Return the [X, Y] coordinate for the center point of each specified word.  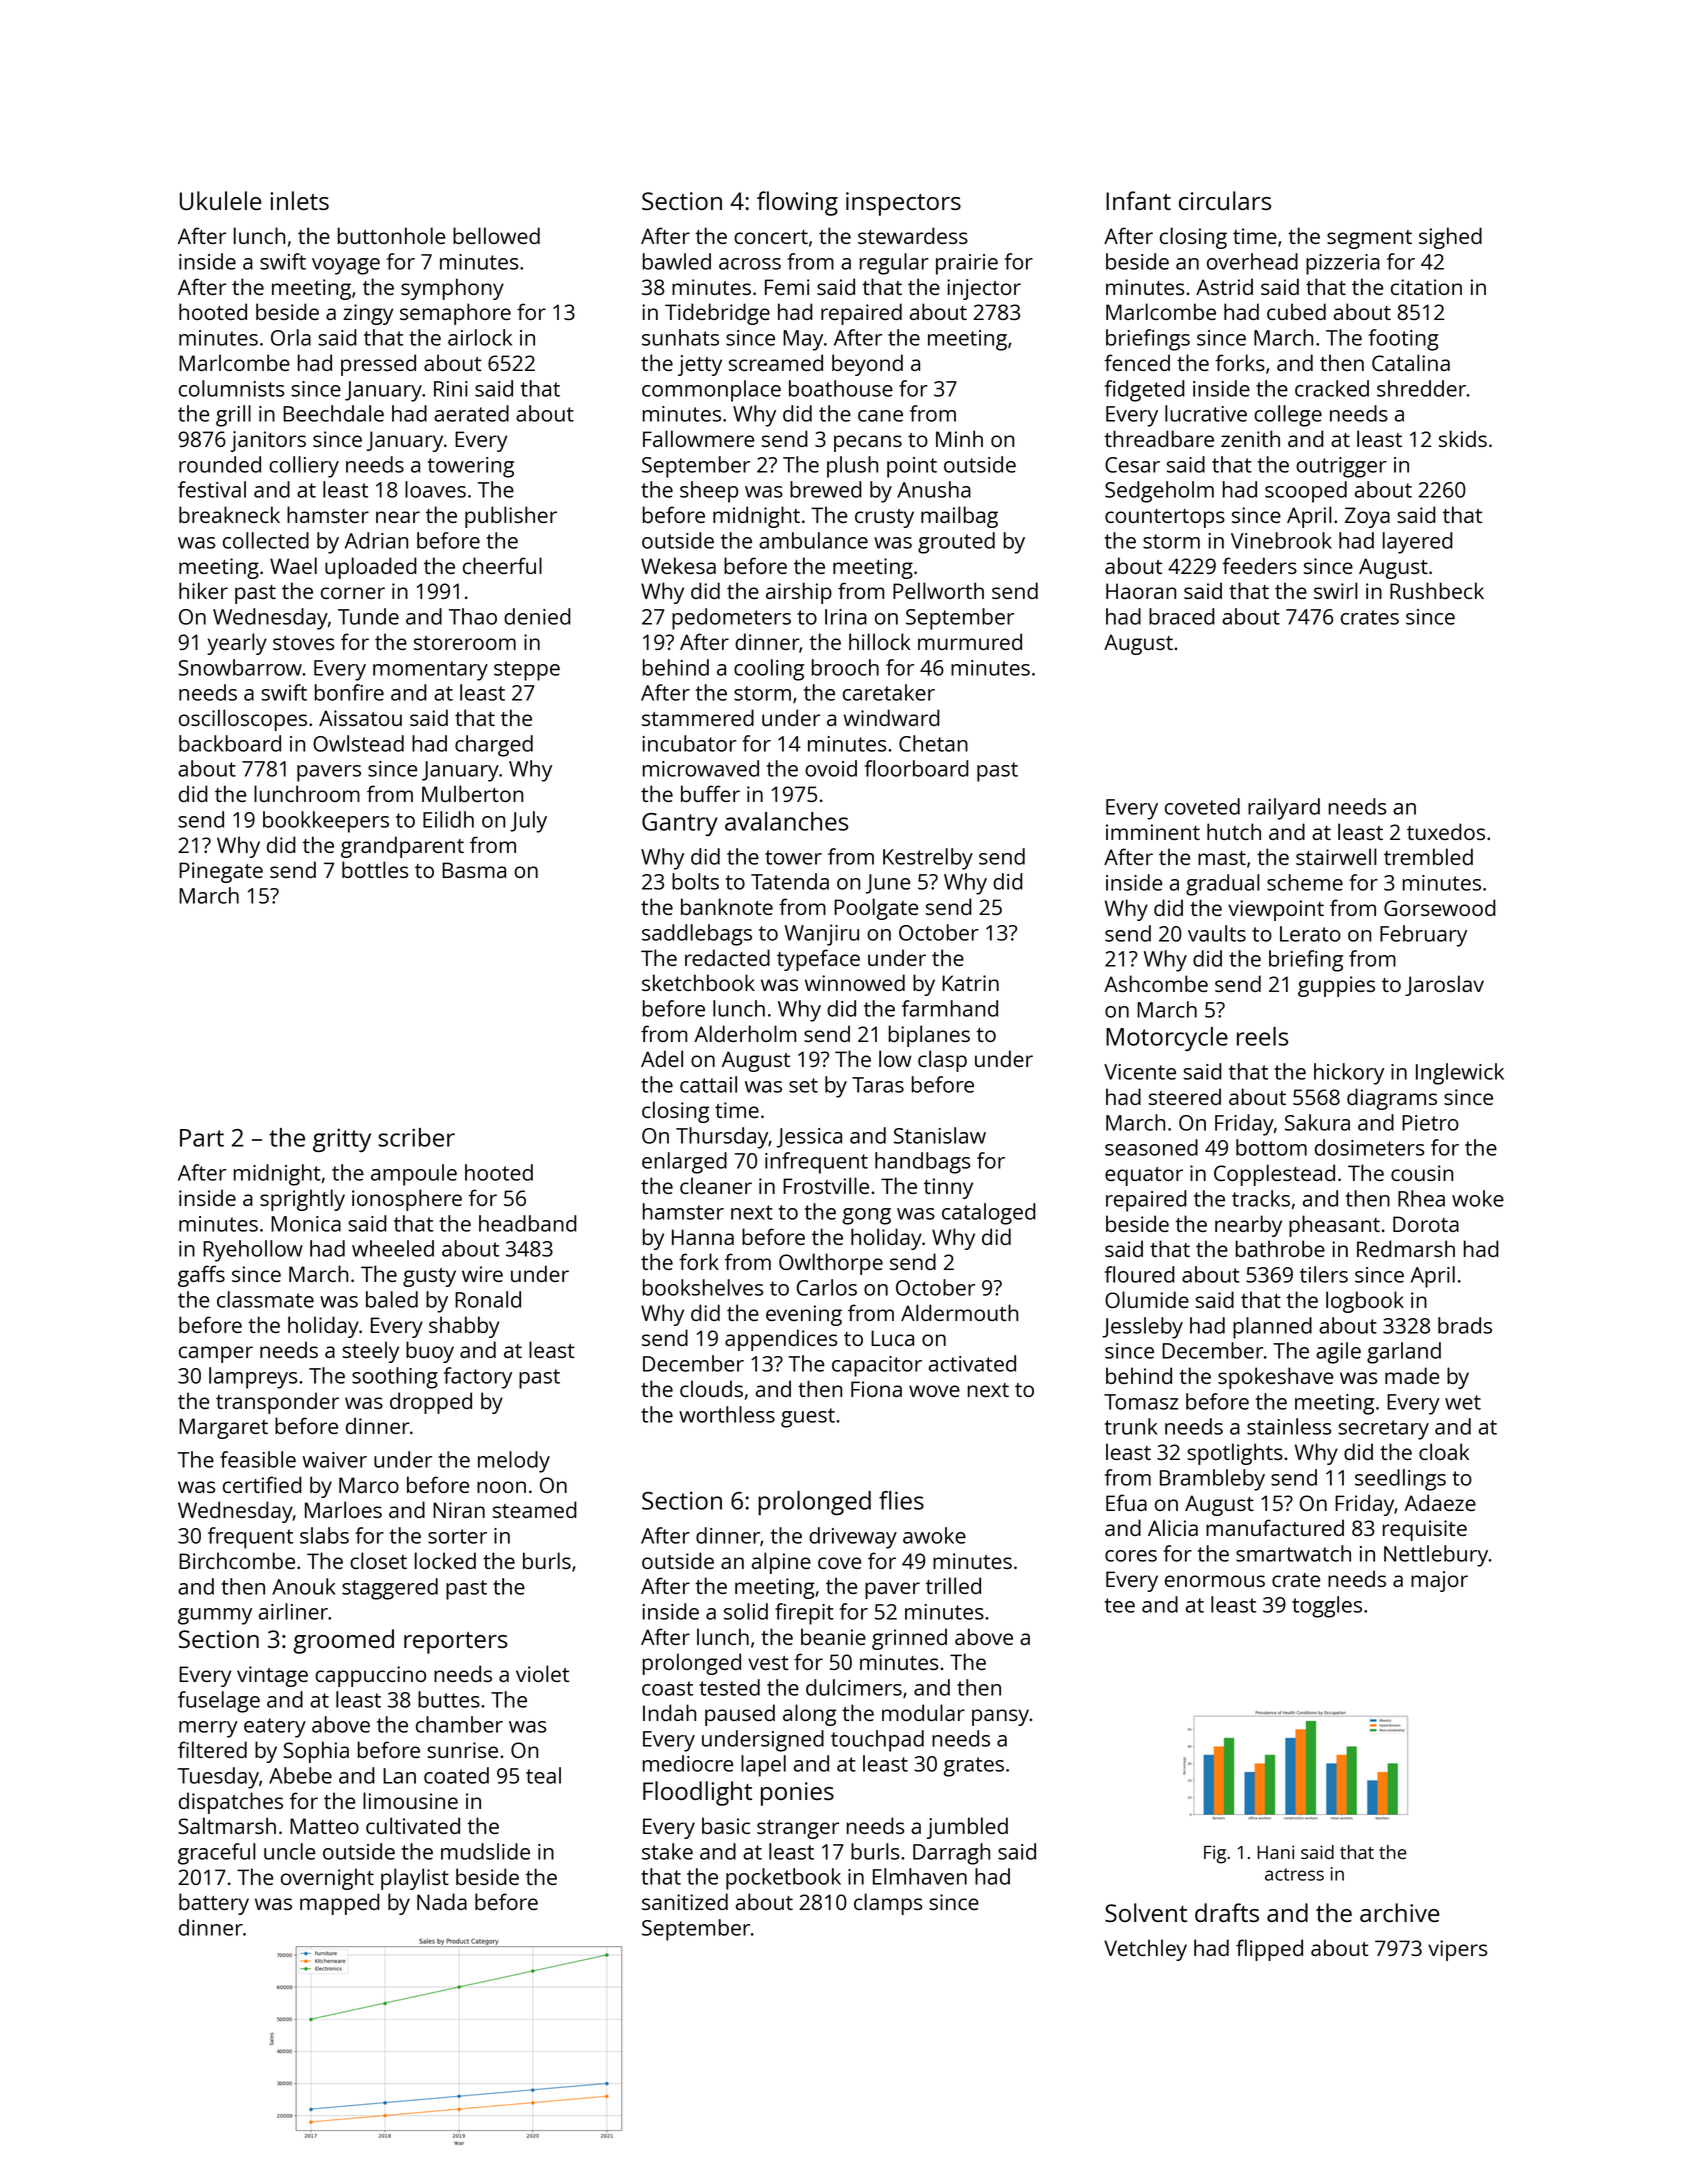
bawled [676, 261]
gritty [342, 1140]
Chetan [933, 743]
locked [445, 1560]
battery [214, 1904]
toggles [1327, 1607]
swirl [1336, 590]
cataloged [989, 1214]
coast [667, 1688]
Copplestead [1274, 1175]
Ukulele [220, 200]
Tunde [368, 616]
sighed [1450, 238]
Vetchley [1145, 1950]
